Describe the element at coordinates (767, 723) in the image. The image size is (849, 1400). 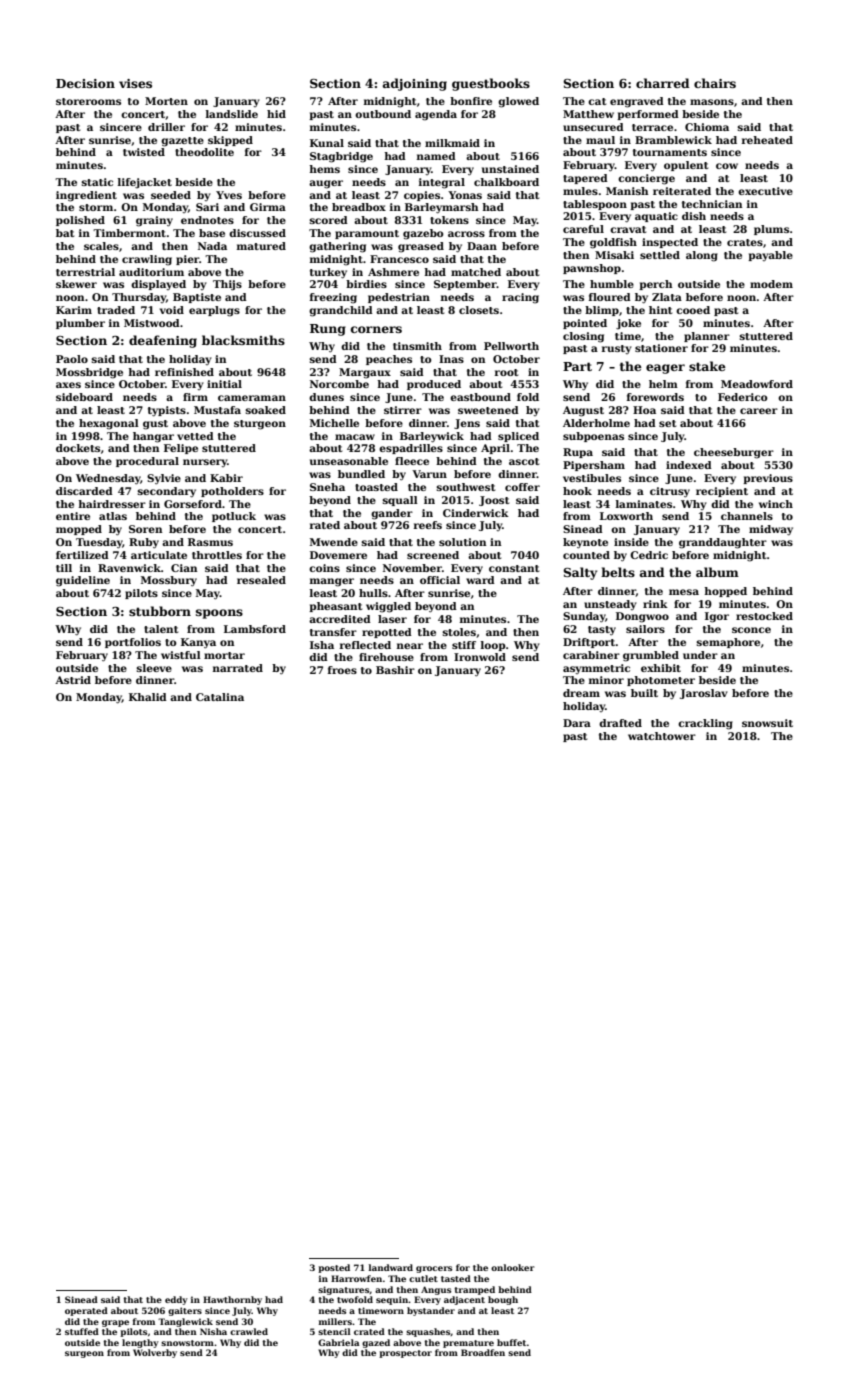
I see `snowsuit` at that location.
